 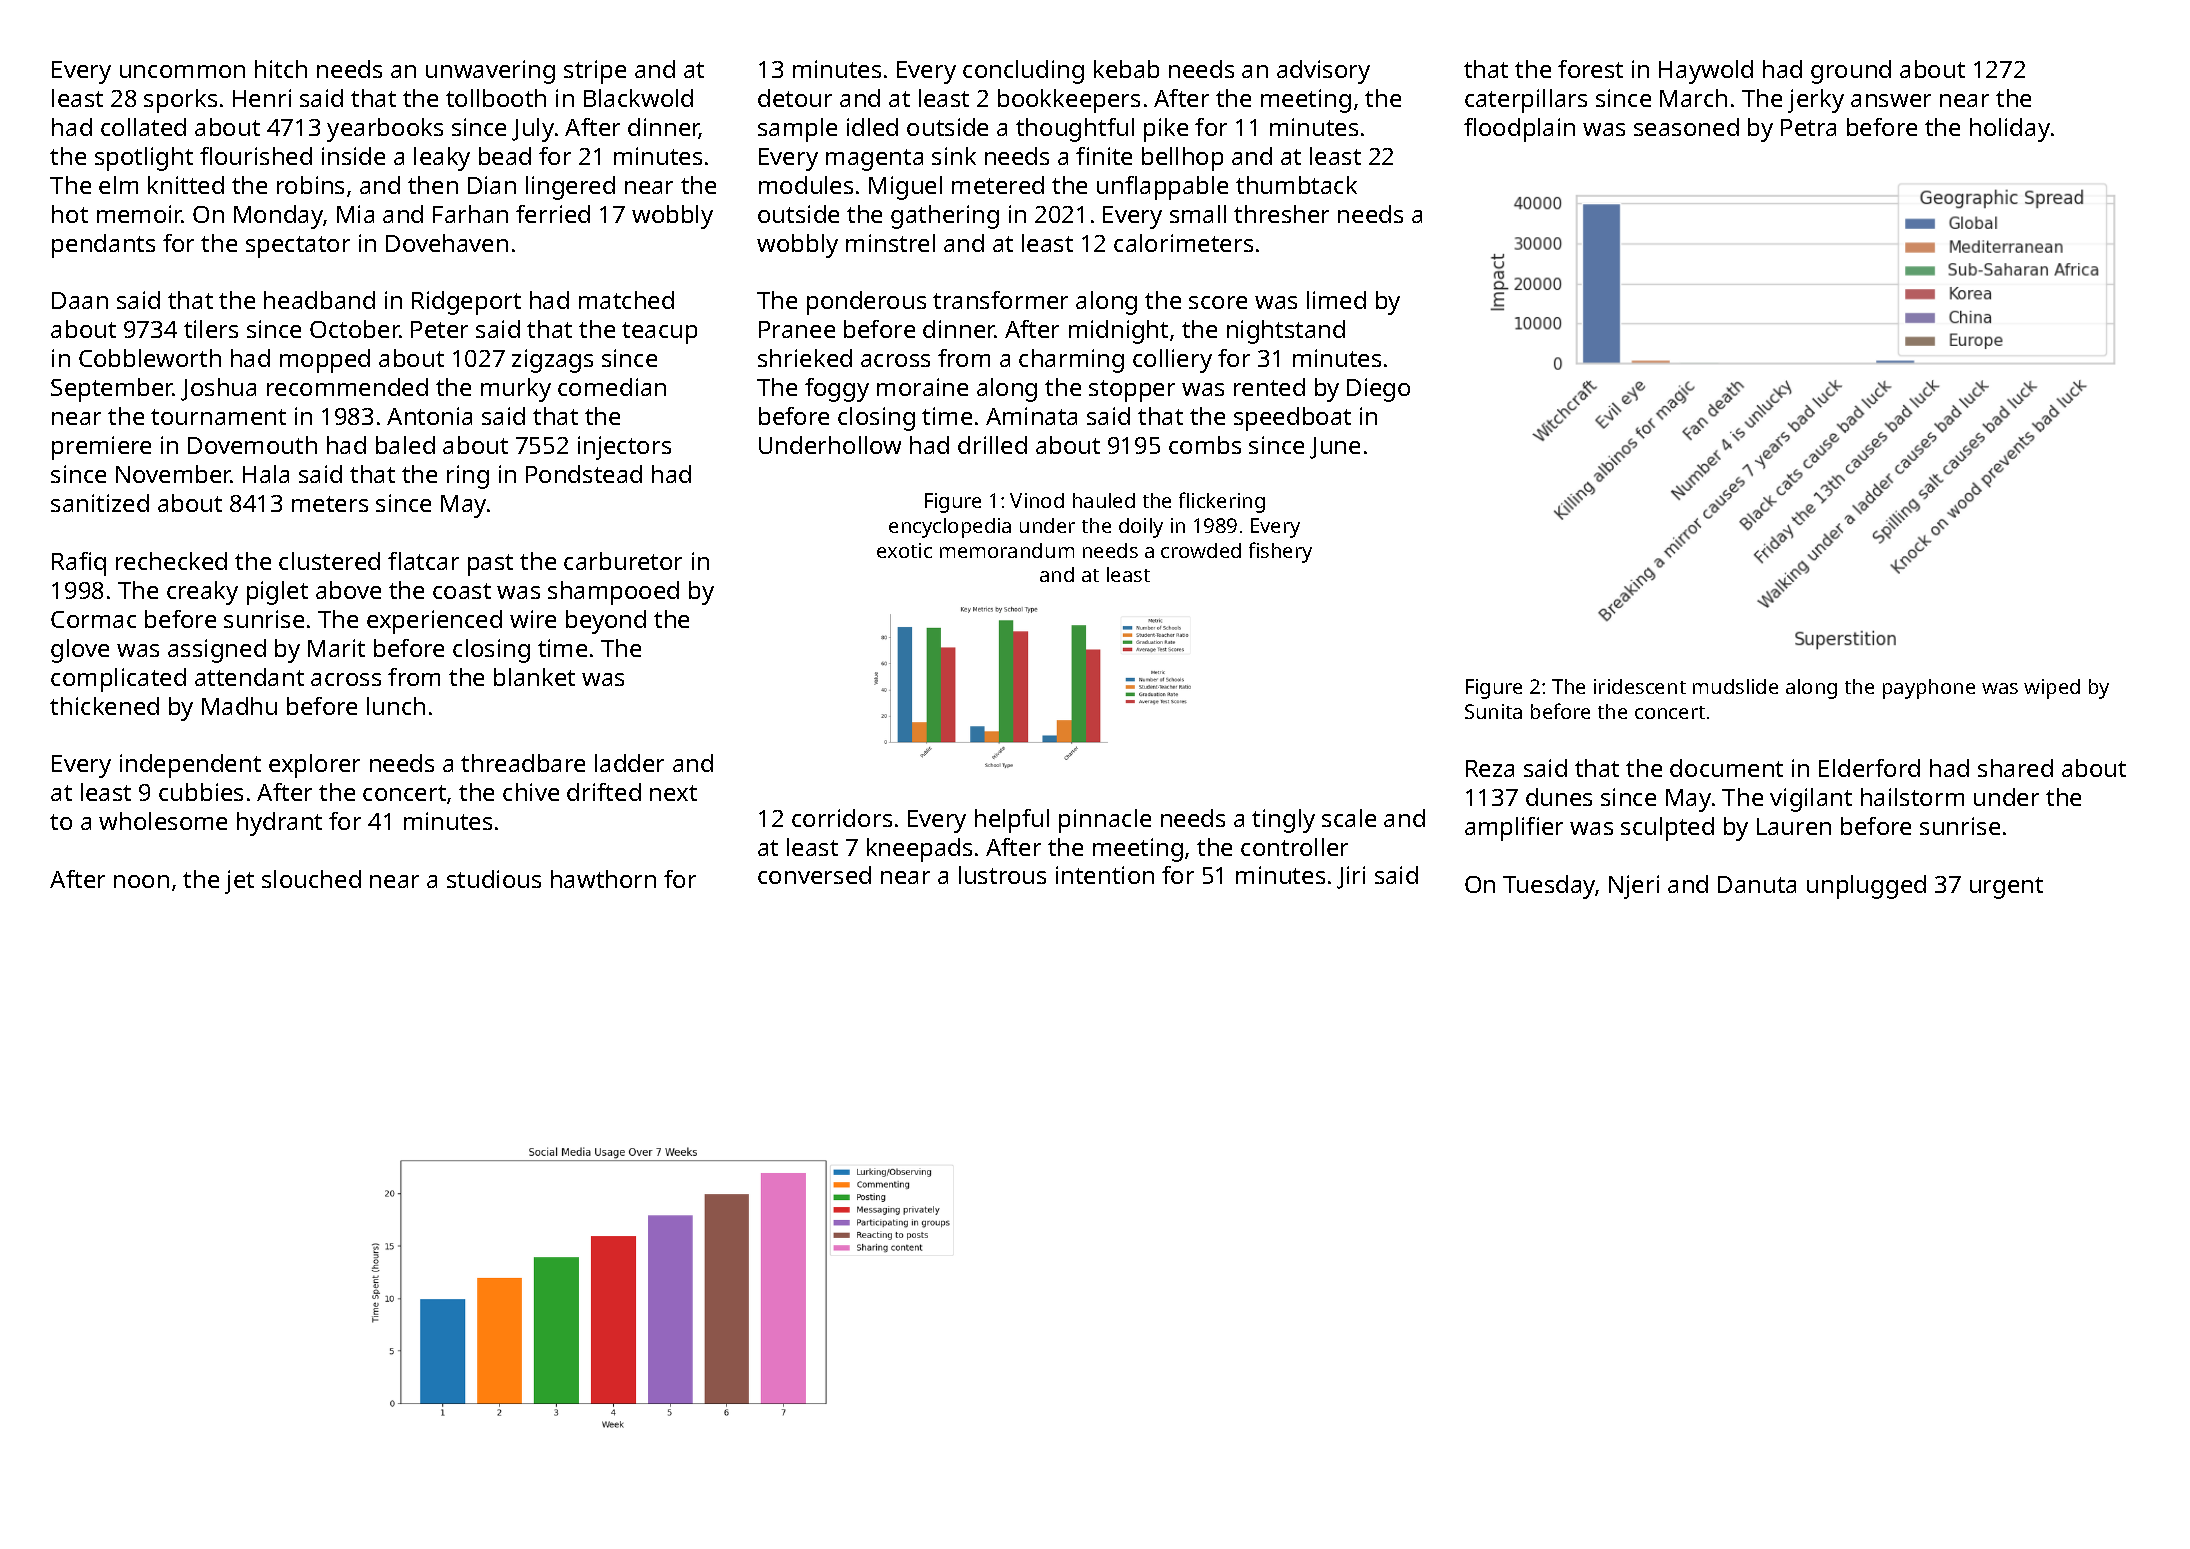 What do you see at coordinates (141, 881) in the image?
I see `noon` at bounding box center [141, 881].
